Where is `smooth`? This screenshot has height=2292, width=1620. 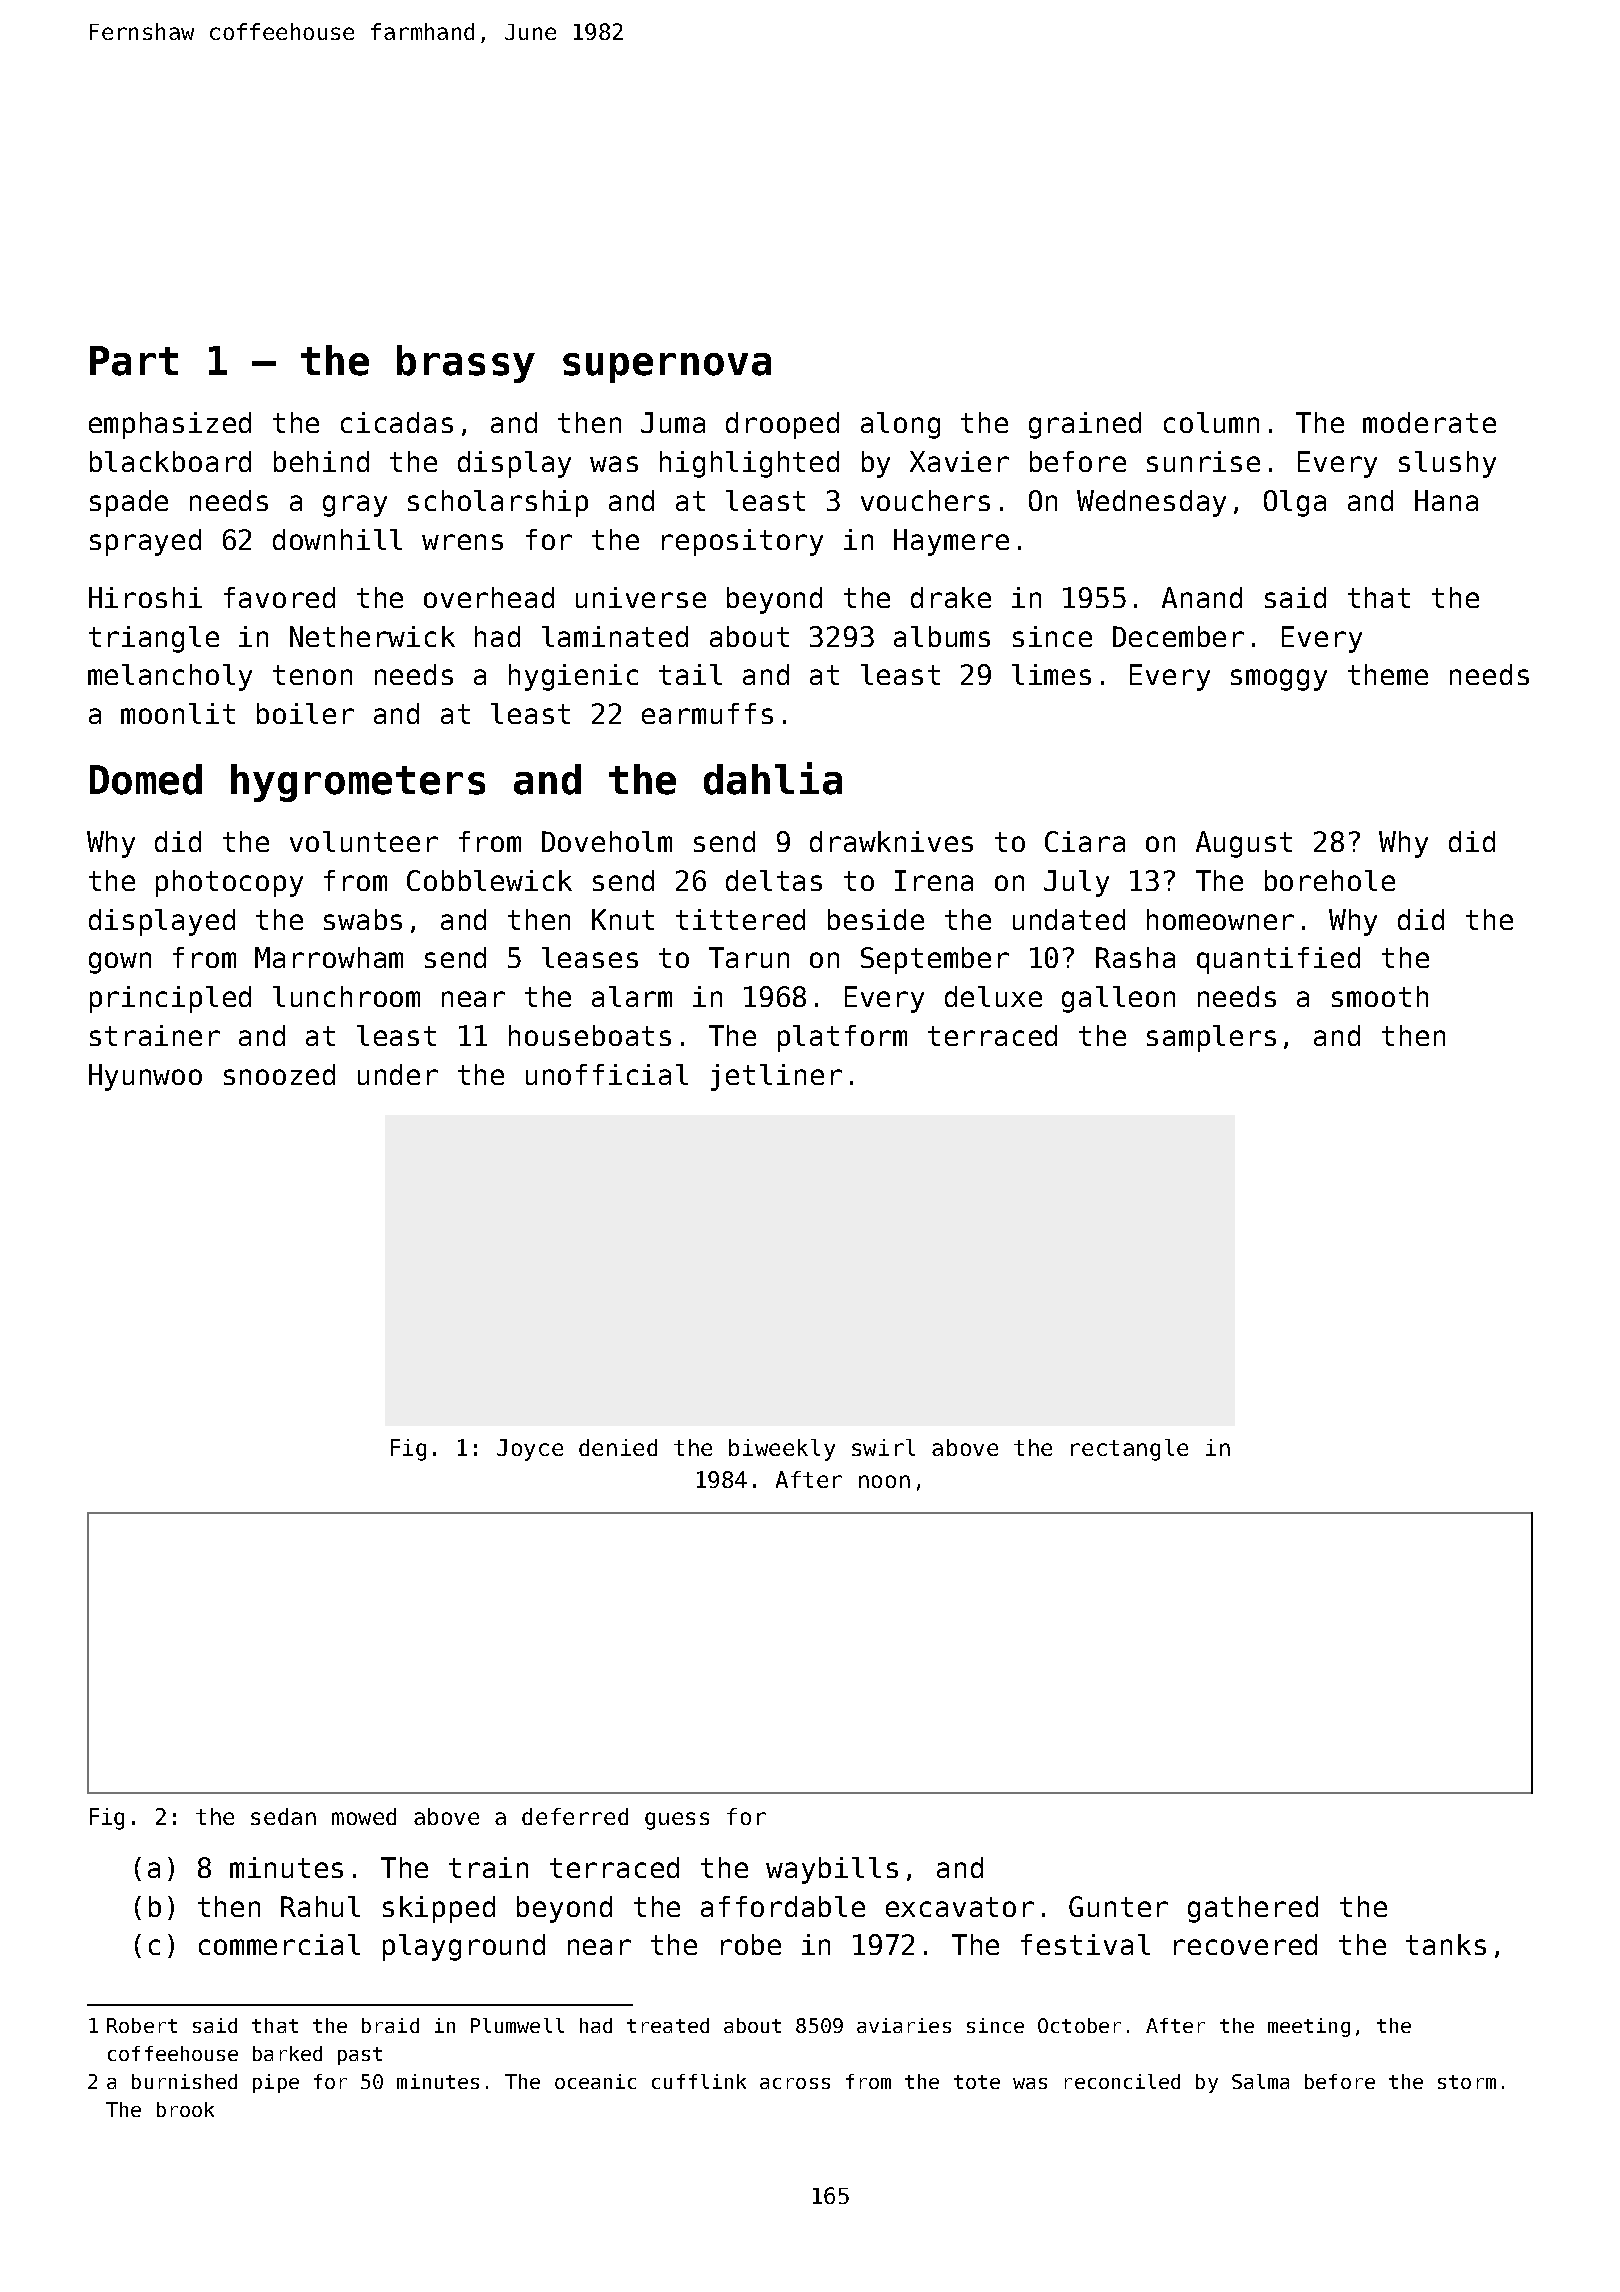
smooth is located at coordinates (1380, 996).
